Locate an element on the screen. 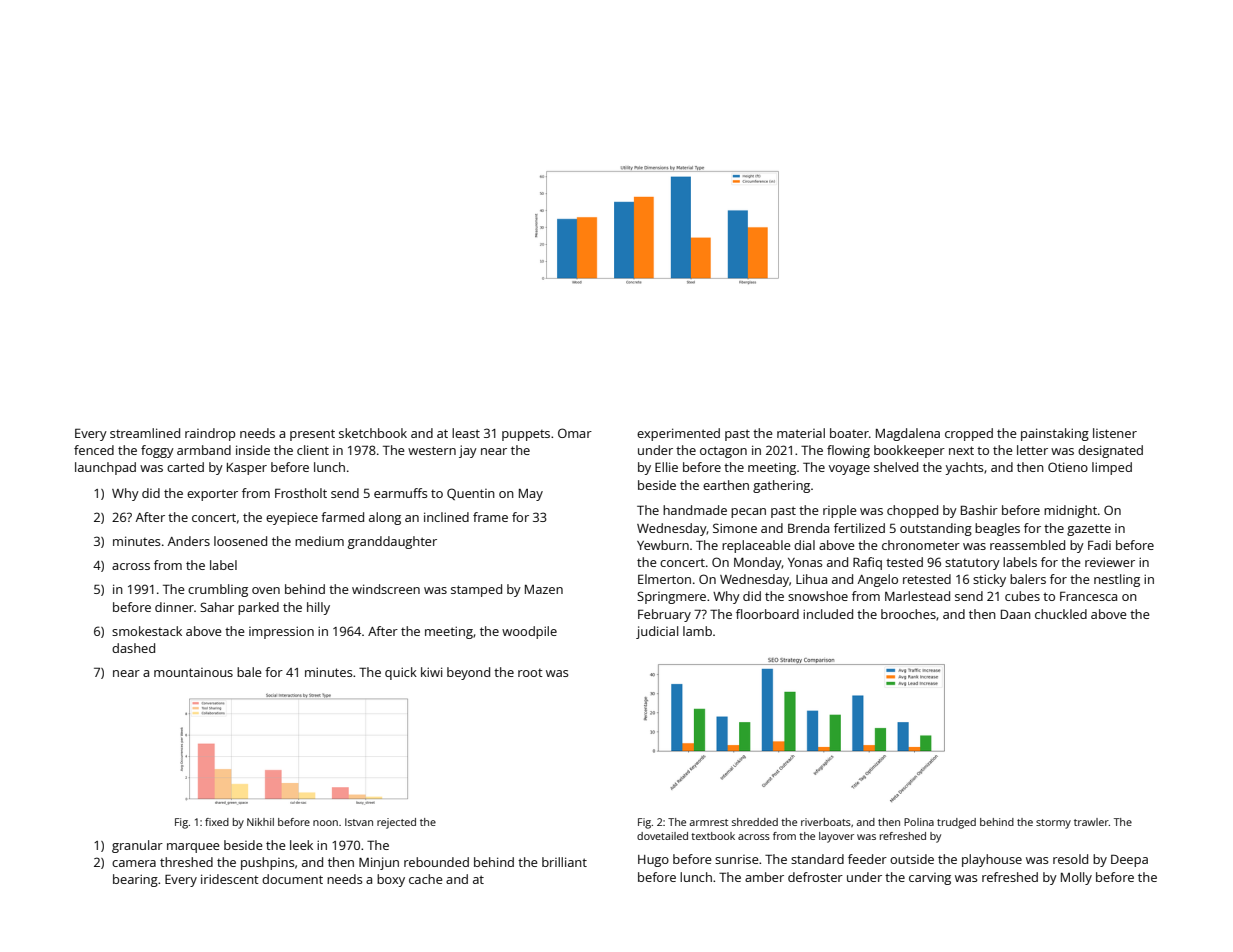  Kasper is located at coordinates (247, 469).
